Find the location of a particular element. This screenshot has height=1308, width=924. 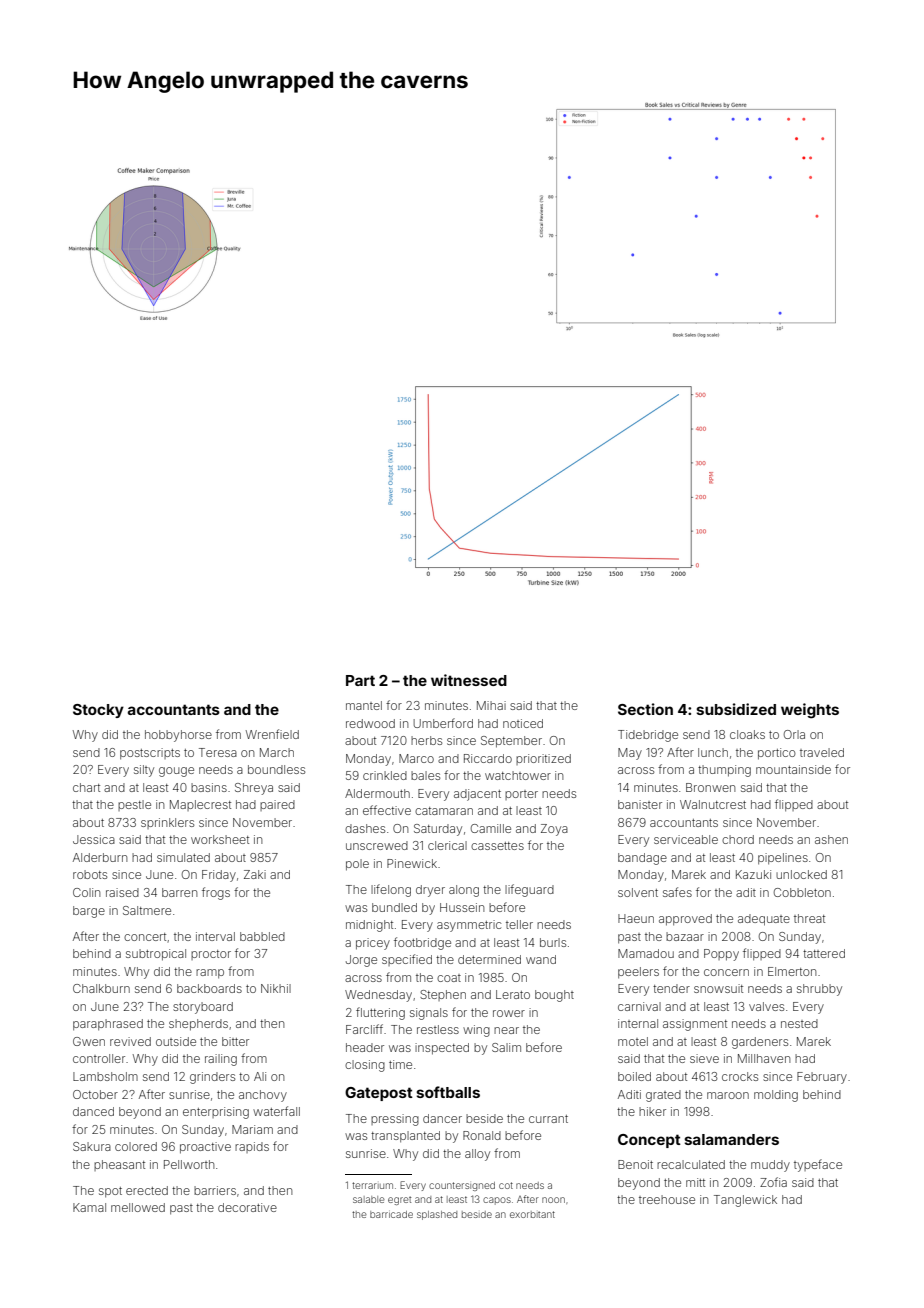

solvent is located at coordinates (638, 892).
